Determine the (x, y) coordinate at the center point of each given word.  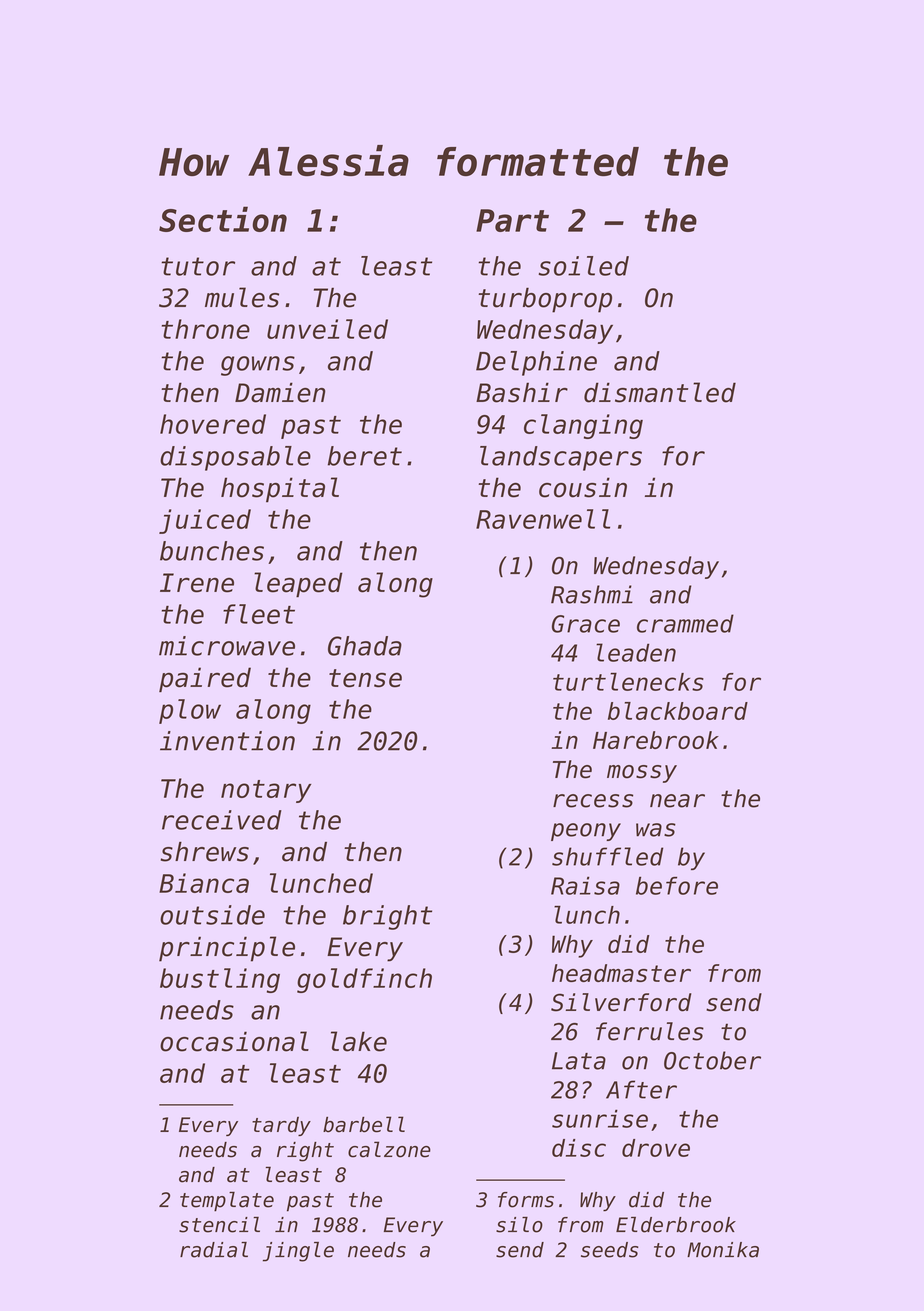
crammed (685, 623)
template (227, 1201)
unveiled (327, 329)
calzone (389, 1149)
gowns (258, 366)
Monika (723, 1250)
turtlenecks (628, 681)
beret (365, 456)
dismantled (660, 392)
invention (227, 741)
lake (359, 1041)
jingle (298, 1252)
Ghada (365, 646)
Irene (197, 583)
